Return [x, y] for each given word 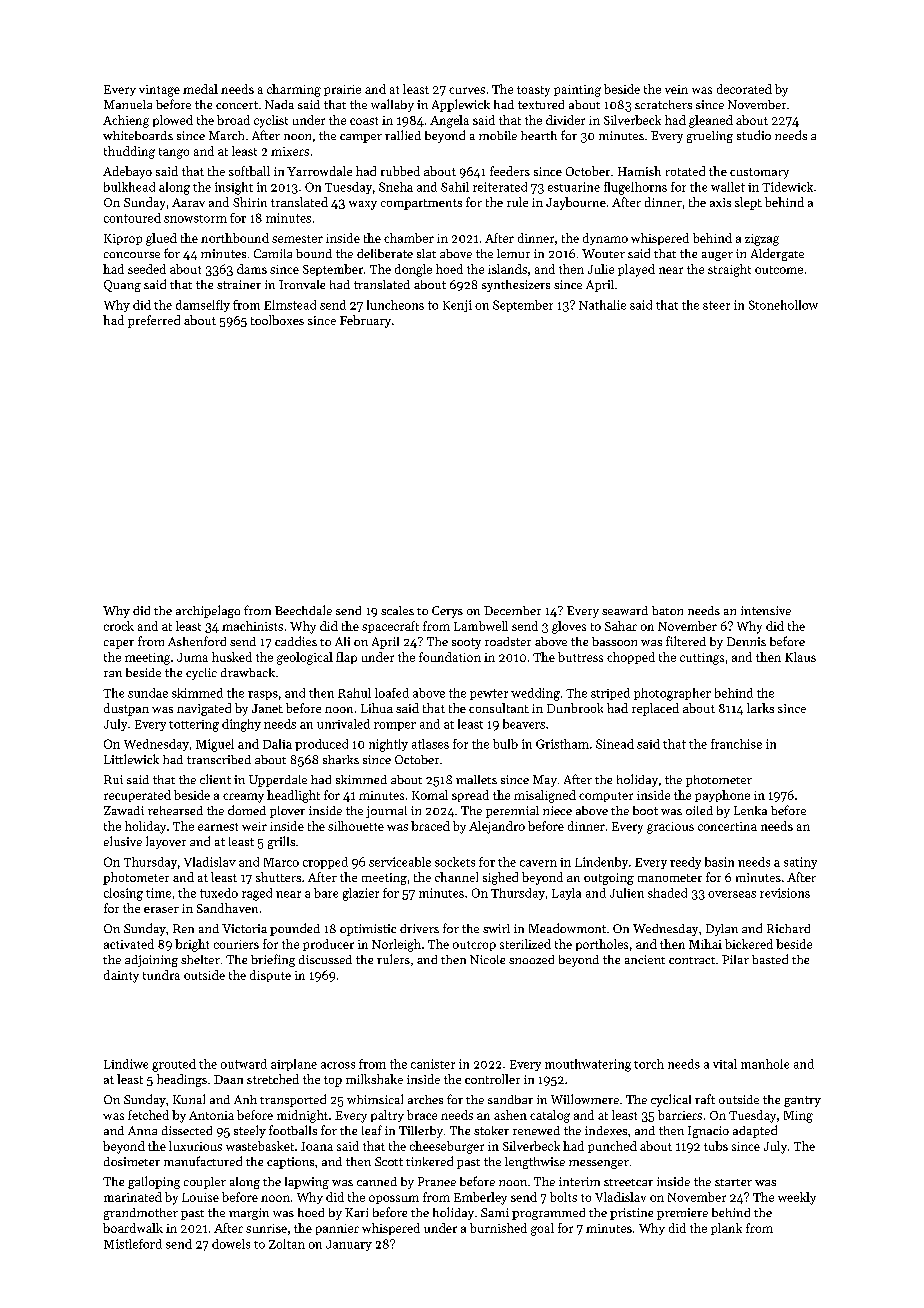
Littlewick [131, 759]
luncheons [395, 305]
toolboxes [277, 320]
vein [676, 89]
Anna [142, 1130]
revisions [785, 893]
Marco [281, 862]
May [545, 781]
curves [467, 90]
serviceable [400, 862]
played [636, 270]
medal [200, 89]
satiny [800, 863]
